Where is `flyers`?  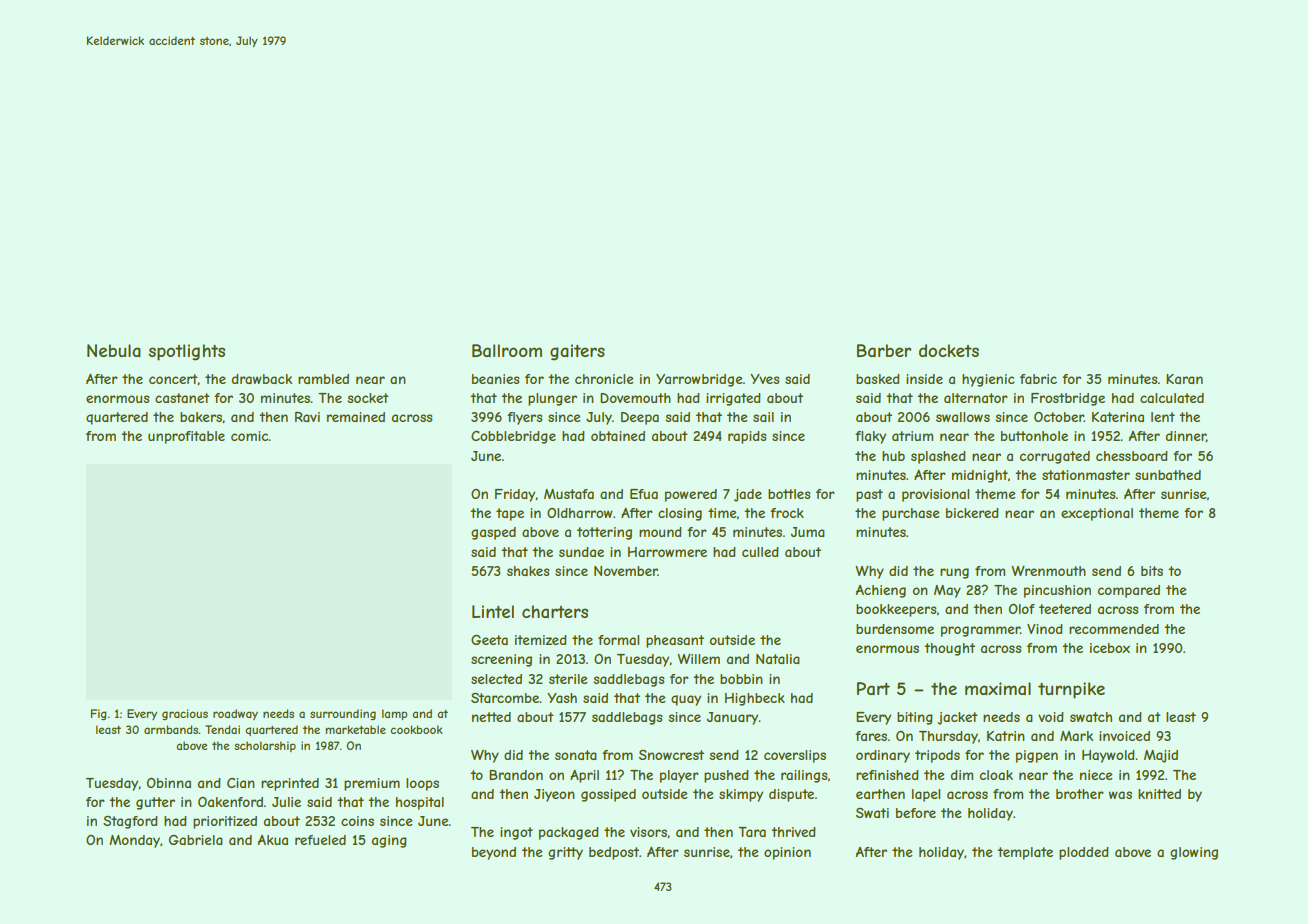 flyers is located at coordinates (525, 418).
